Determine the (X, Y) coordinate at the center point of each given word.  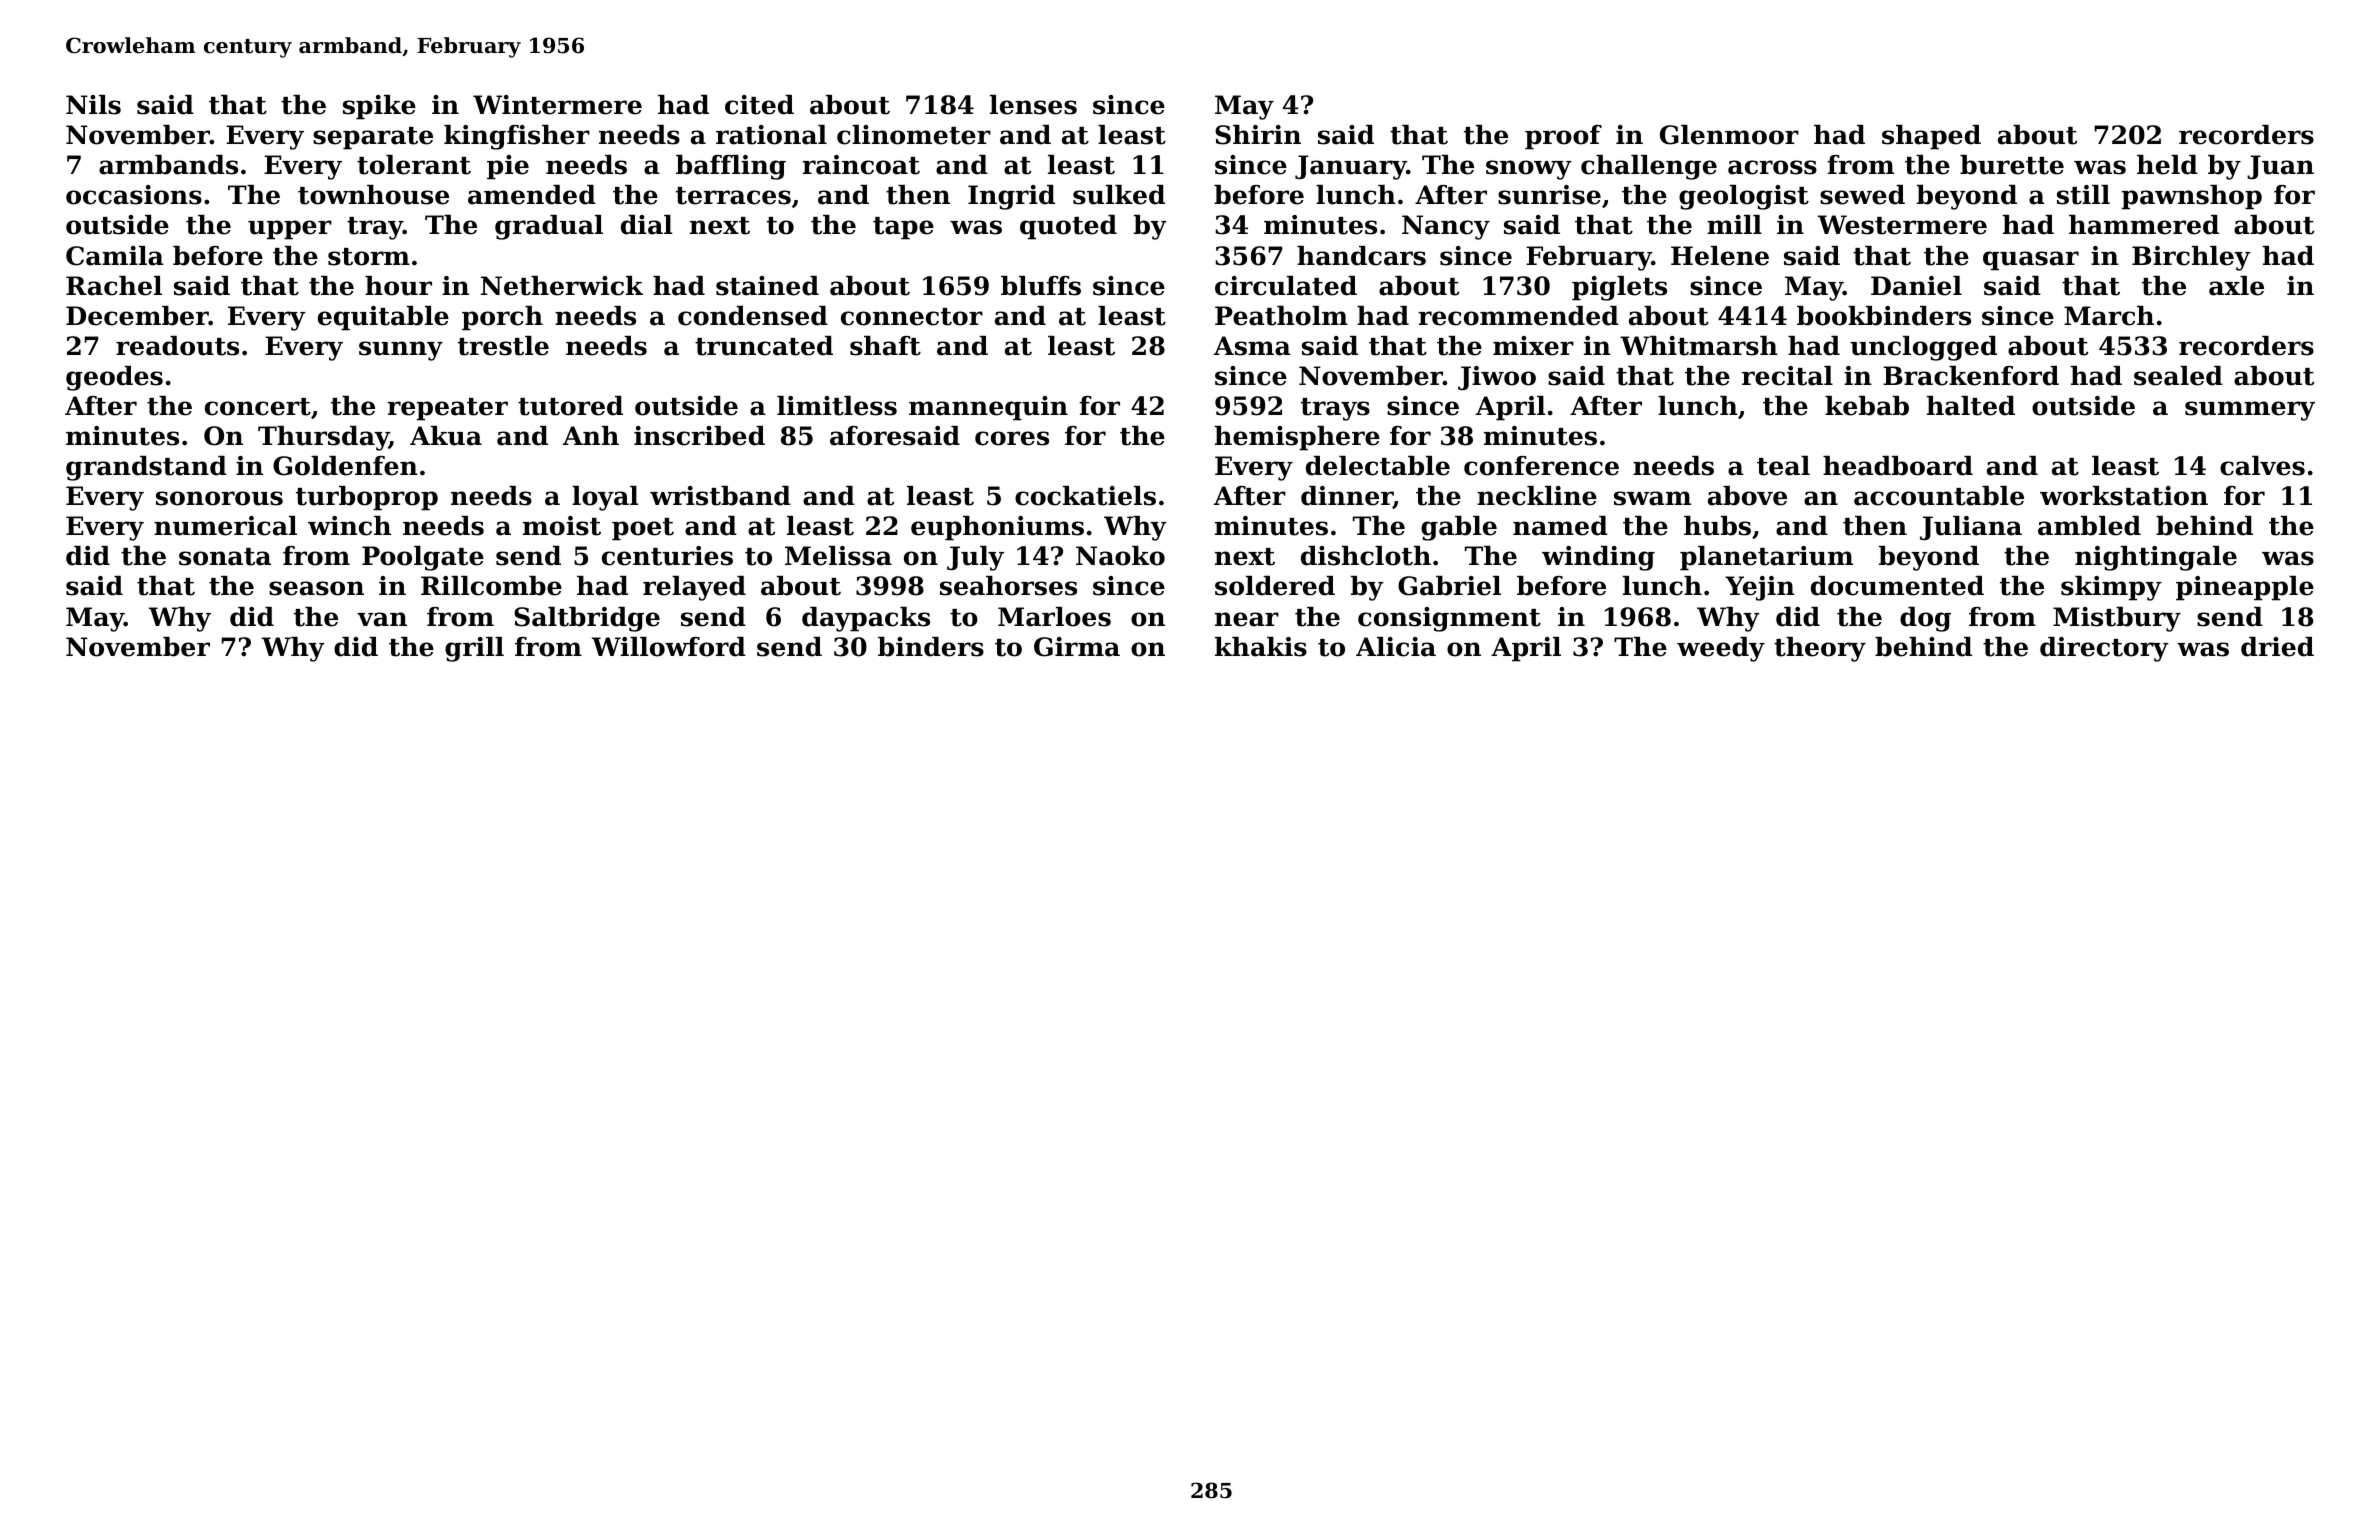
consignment (1449, 619)
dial (646, 225)
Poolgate (423, 558)
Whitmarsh (1699, 346)
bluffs (1041, 286)
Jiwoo (1497, 378)
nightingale (2156, 558)
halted (1971, 406)
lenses (1033, 105)
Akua (446, 436)
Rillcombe (491, 586)
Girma (1077, 647)
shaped (1931, 137)
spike (379, 107)
